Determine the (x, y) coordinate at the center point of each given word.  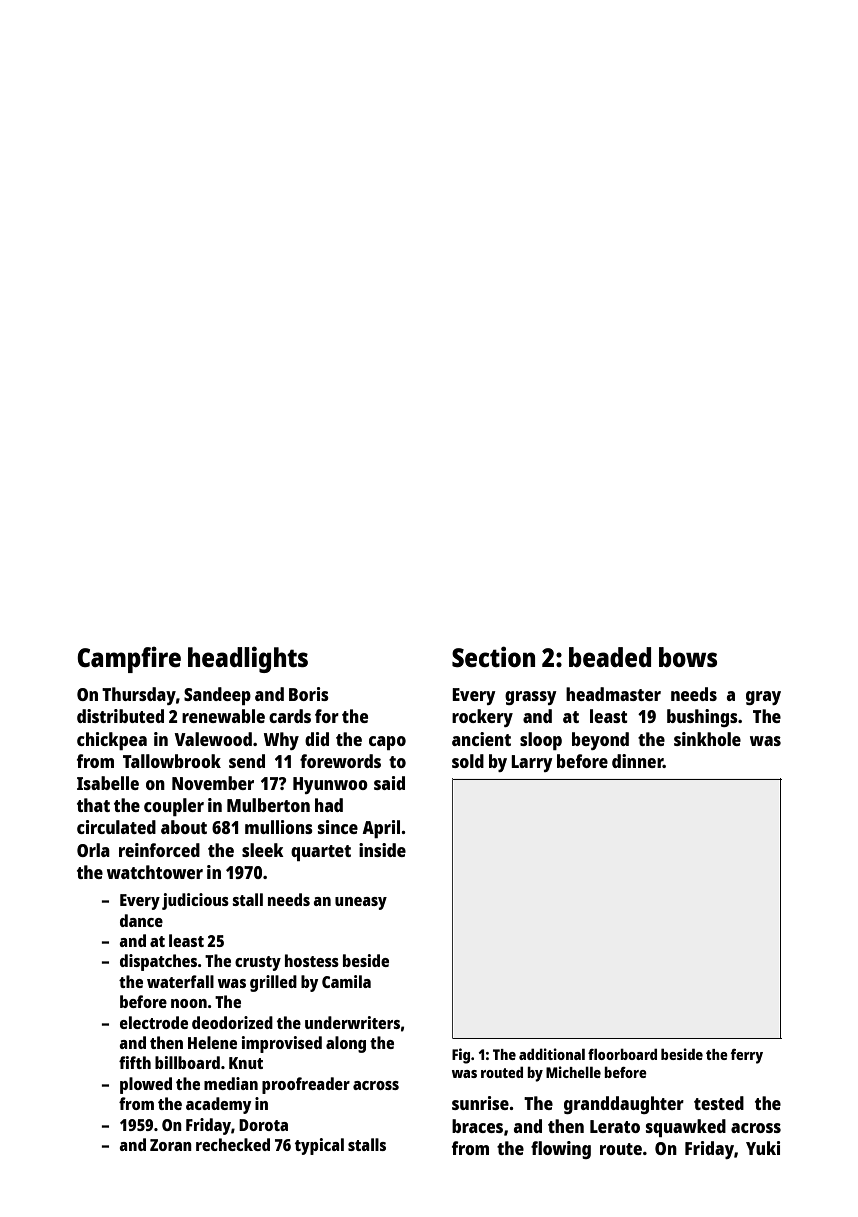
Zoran (171, 1145)
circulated (116, 827)
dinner (637, 761)
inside (382, 850)
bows (688, 657)
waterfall (180, 981)
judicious (195, 901)
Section (493, 656)
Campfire (129, 660)
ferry (746, 1056)
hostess (312, 960)
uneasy (361, 903)
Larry (532, 763)
